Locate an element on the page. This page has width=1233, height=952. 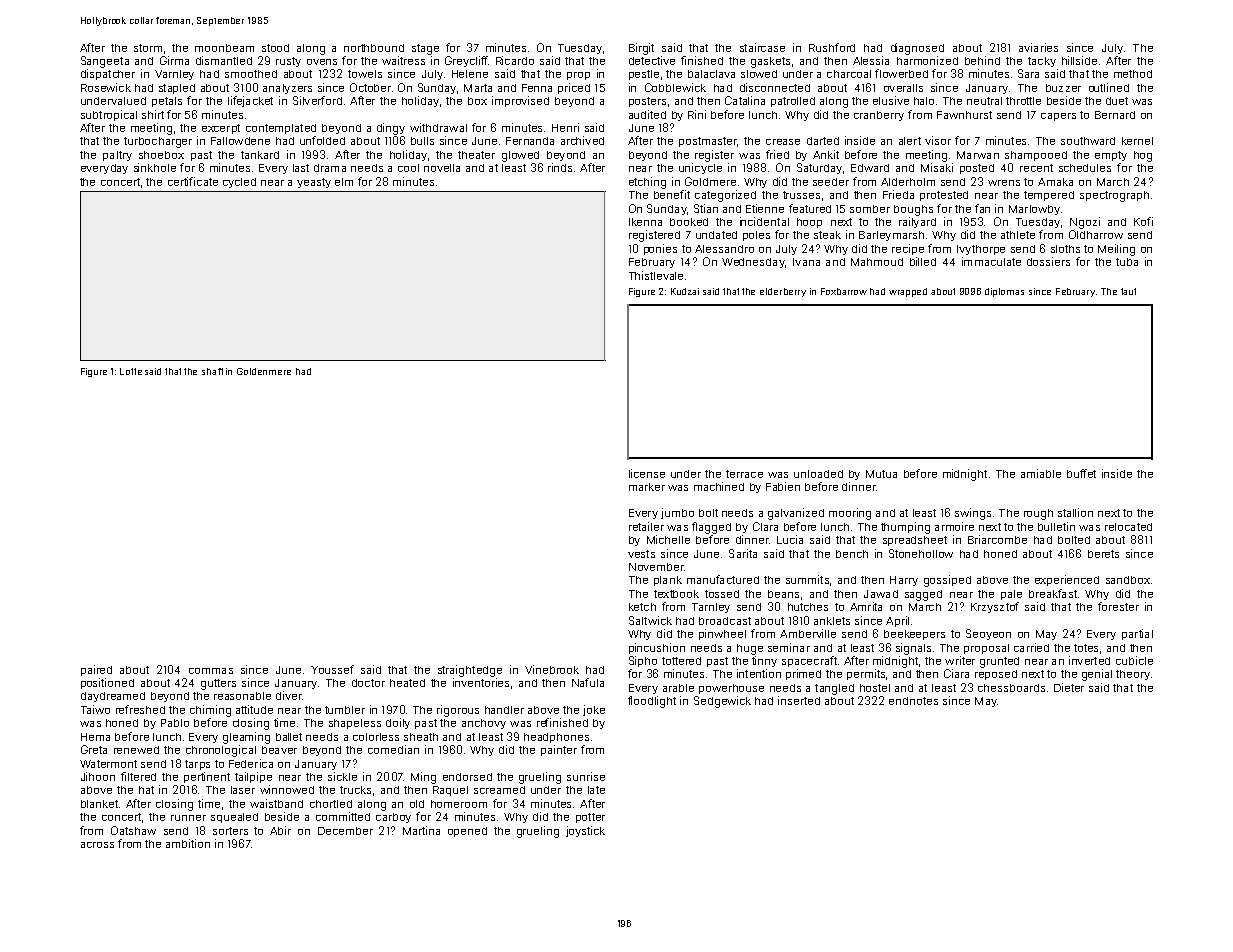
Lotte is located at coordinates (131, 371).
